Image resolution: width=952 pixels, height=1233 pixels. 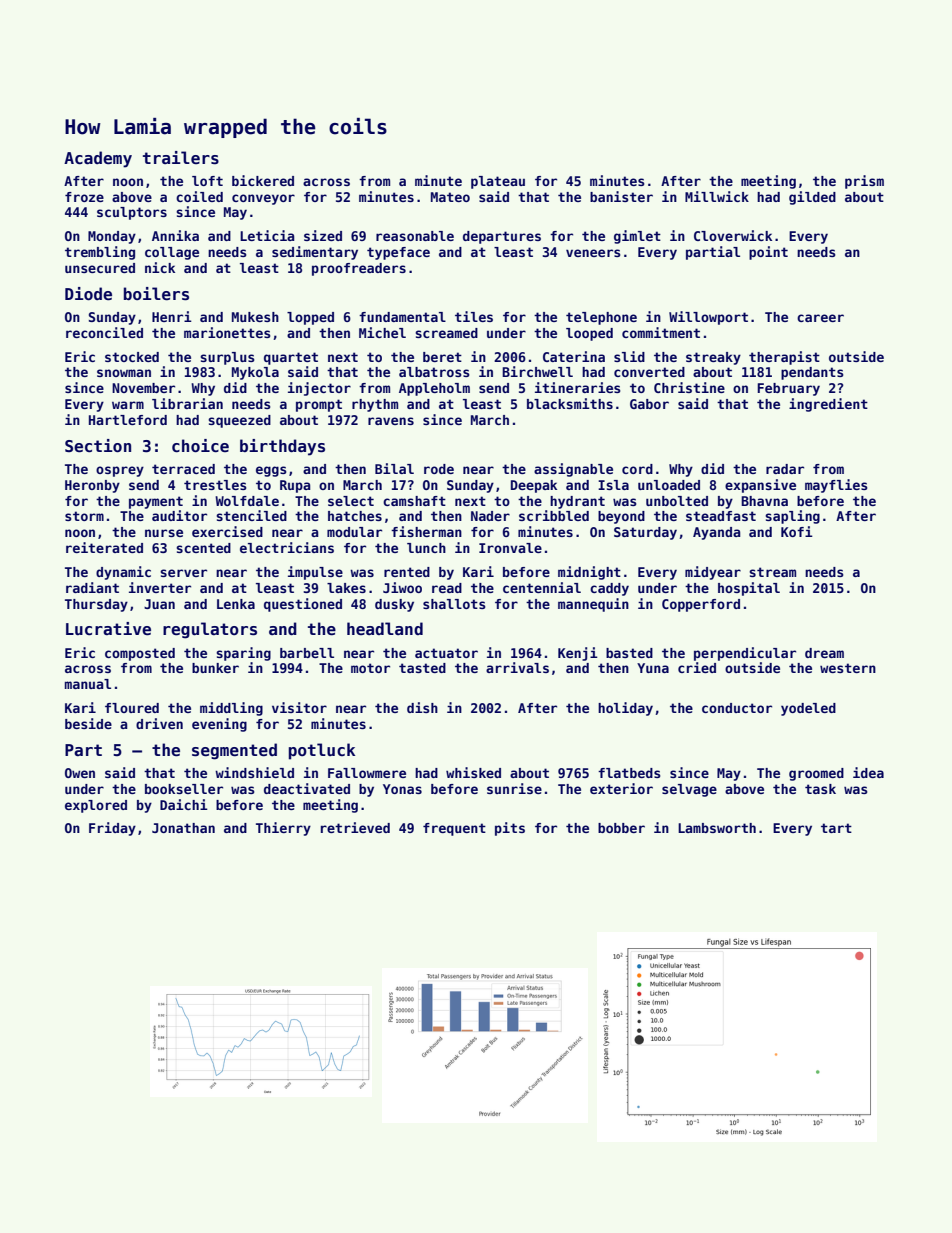 What do you see at coordinates (263, 199) in the screenshot?
I see `conveyor` at bounding box center [263, 199].
